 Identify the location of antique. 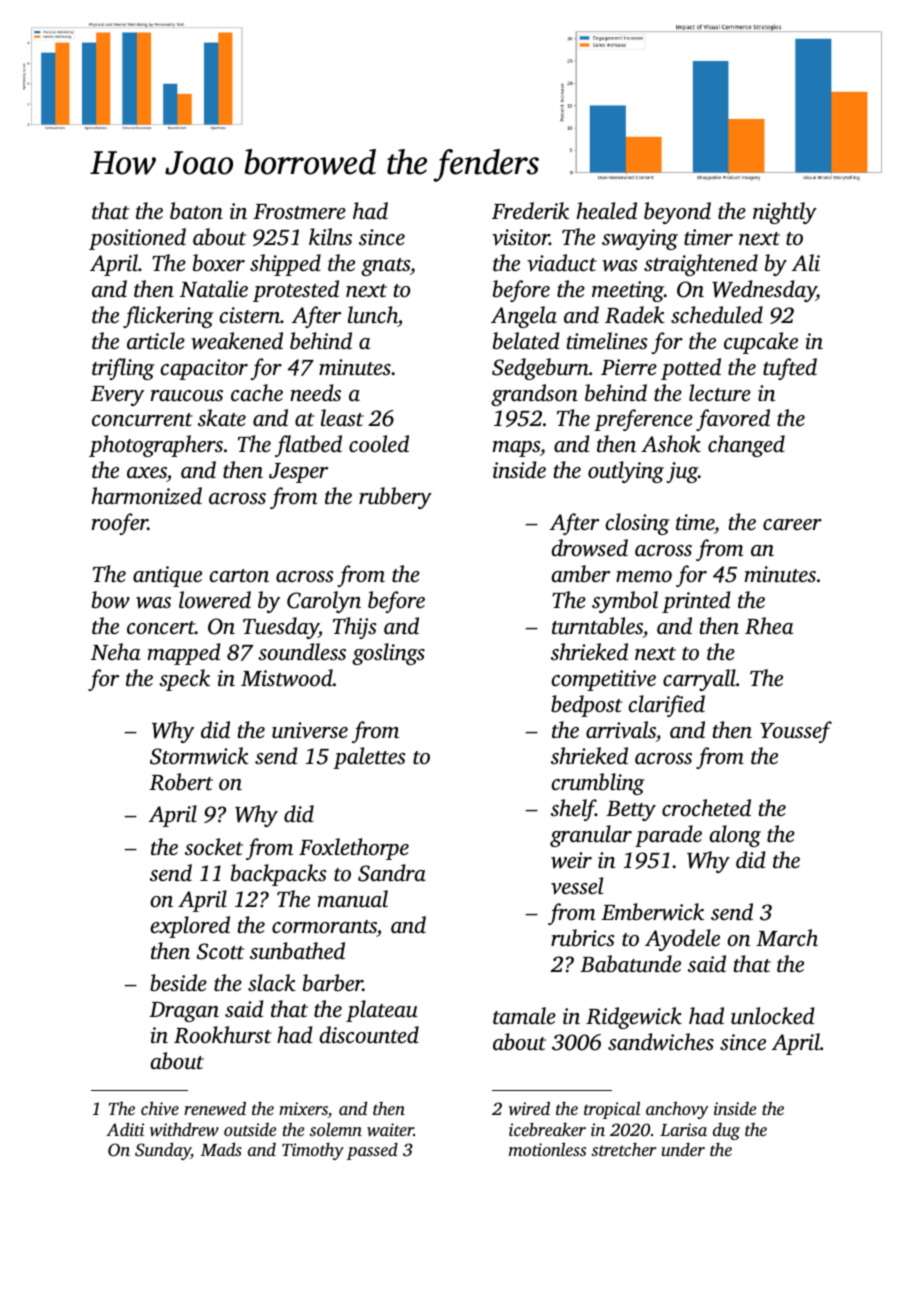
(167, 576).
